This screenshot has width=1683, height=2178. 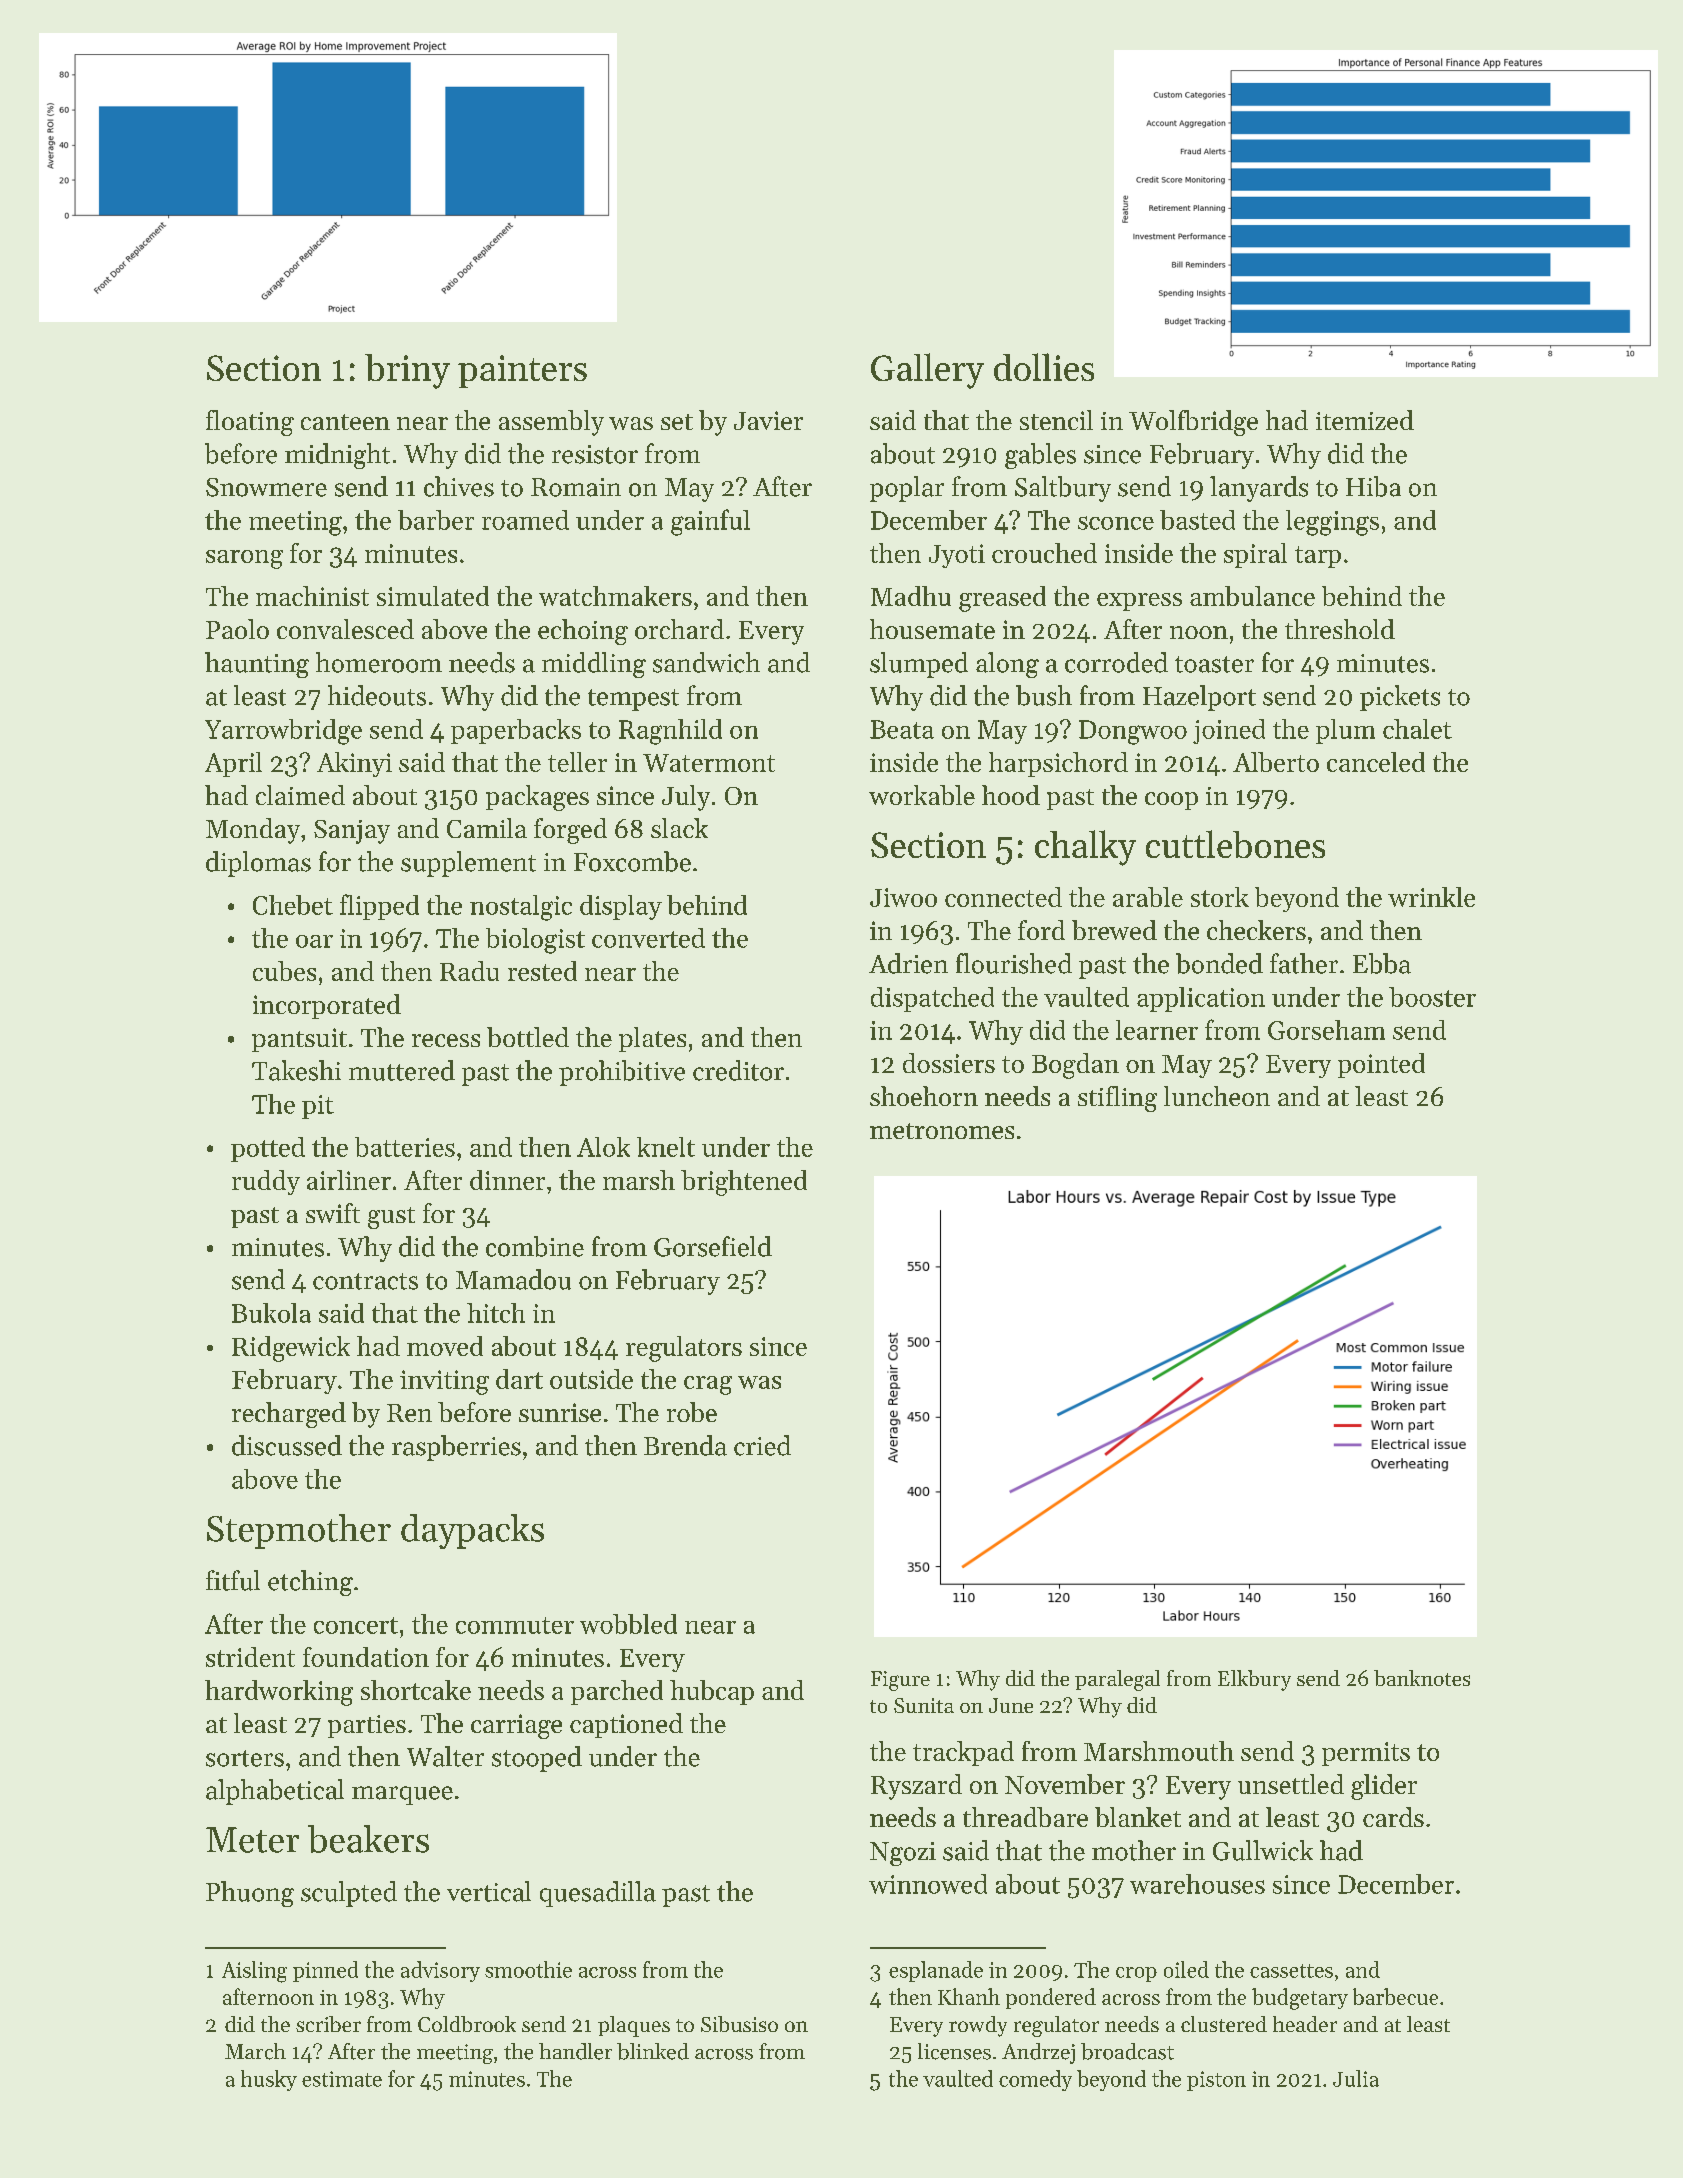 I want to click on slack, so click(x=679, y=828).
